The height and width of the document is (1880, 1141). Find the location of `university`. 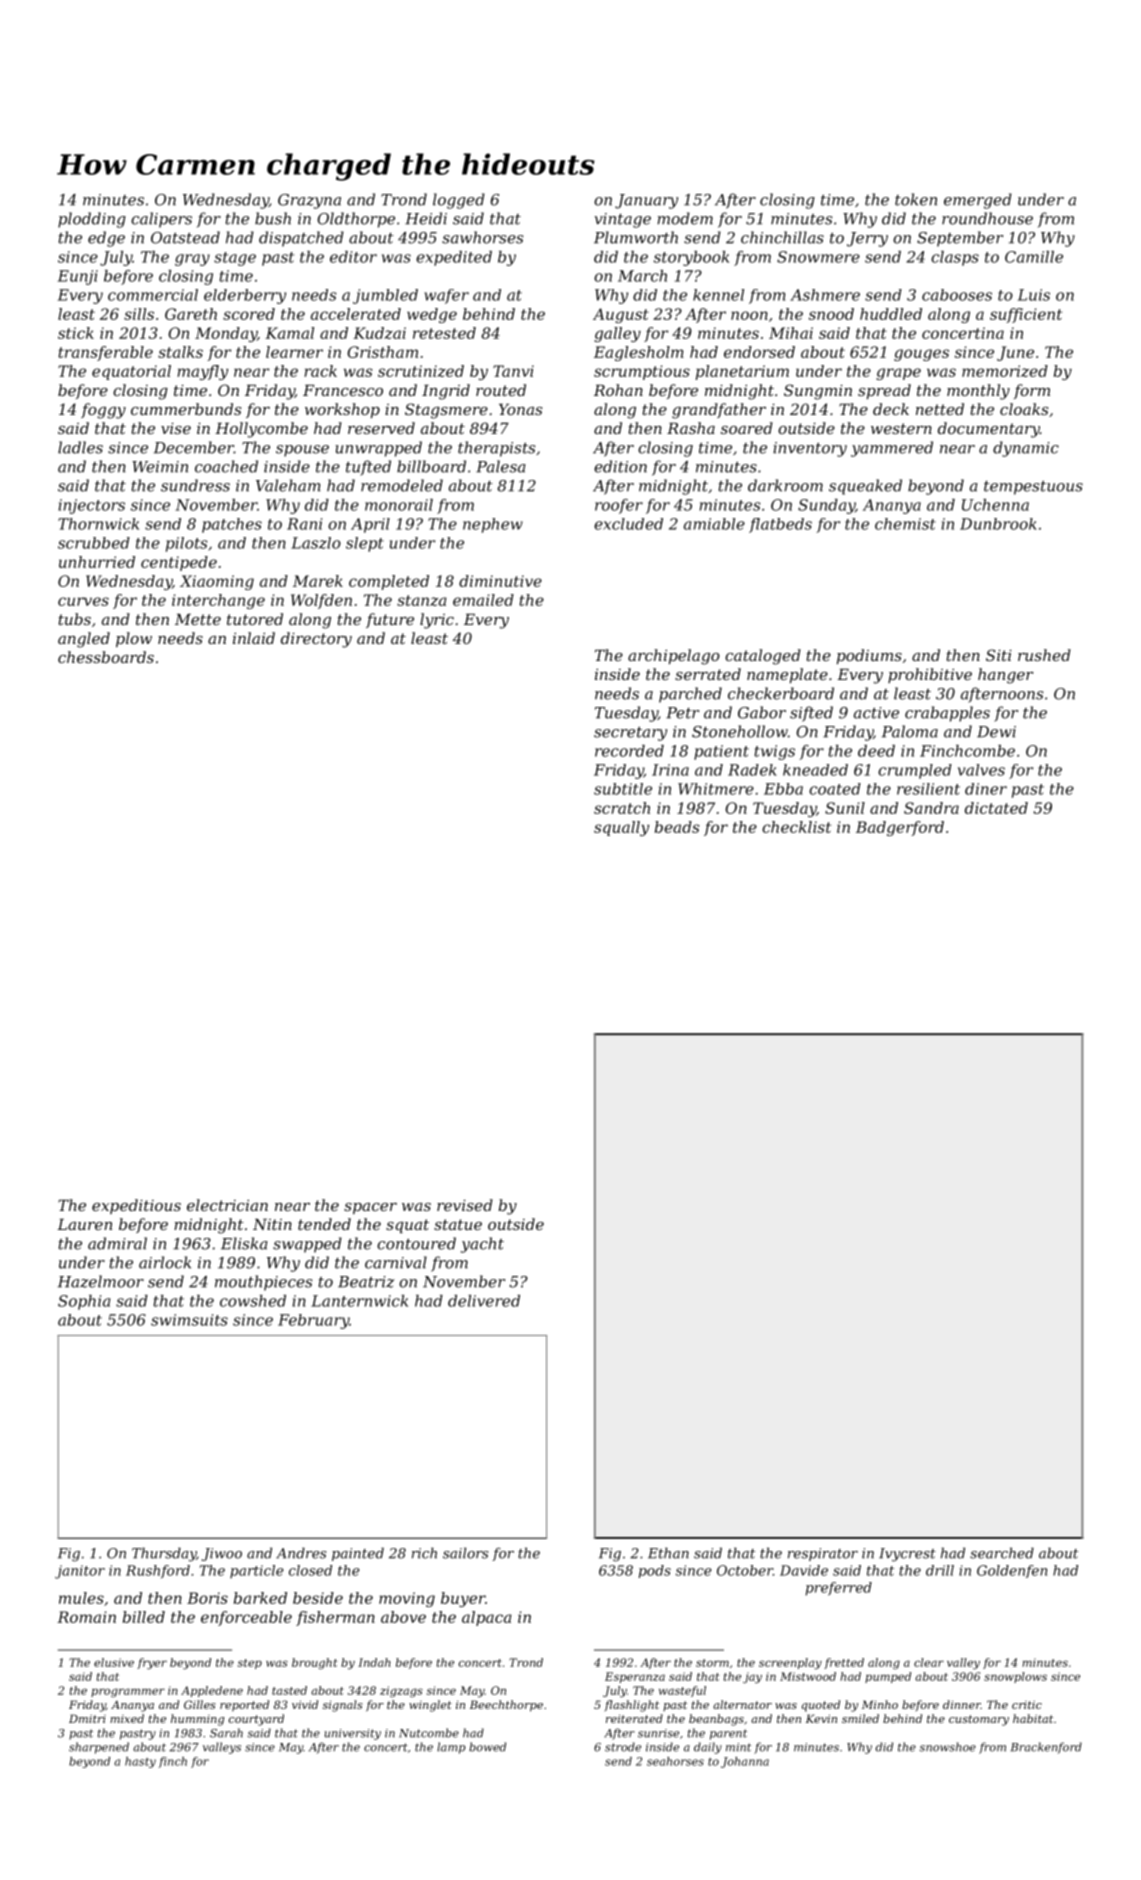

university is located at coordinates (353, 1734).
